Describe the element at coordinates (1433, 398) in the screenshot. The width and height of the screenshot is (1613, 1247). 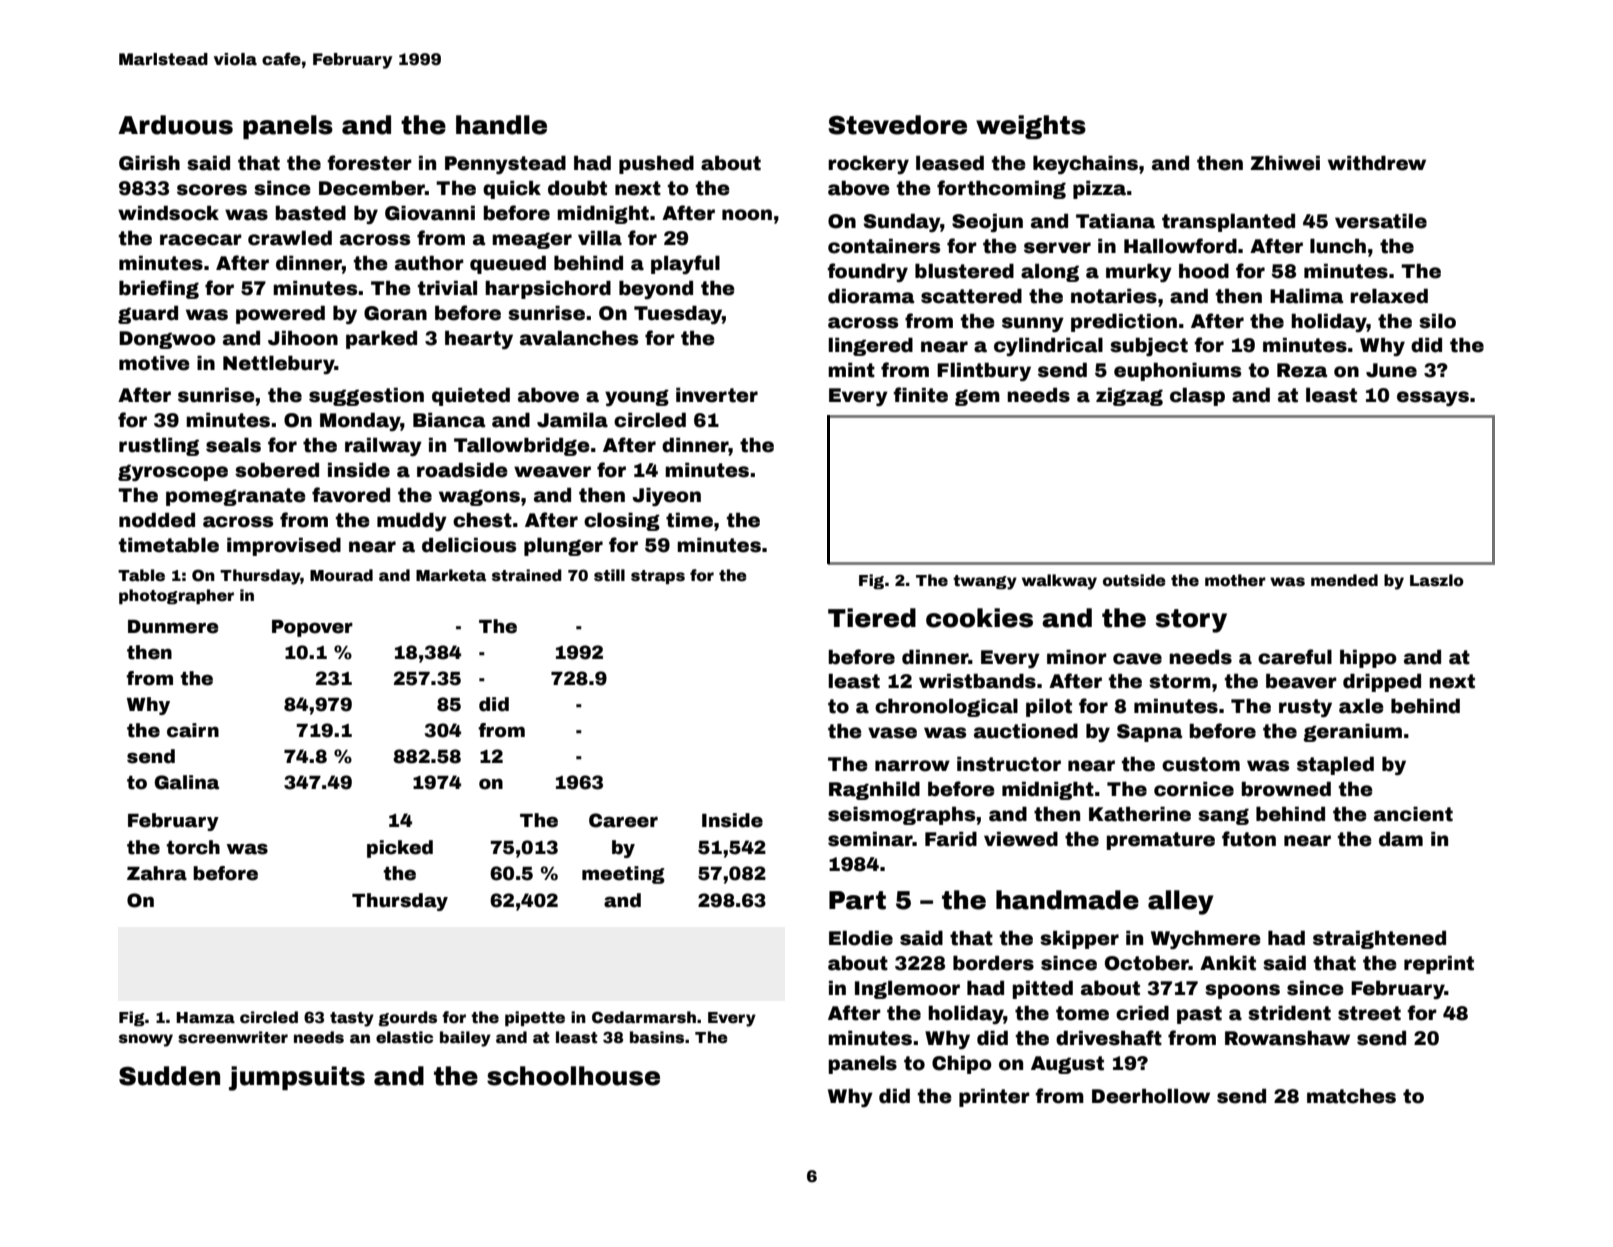
I see `essays` at that location.
